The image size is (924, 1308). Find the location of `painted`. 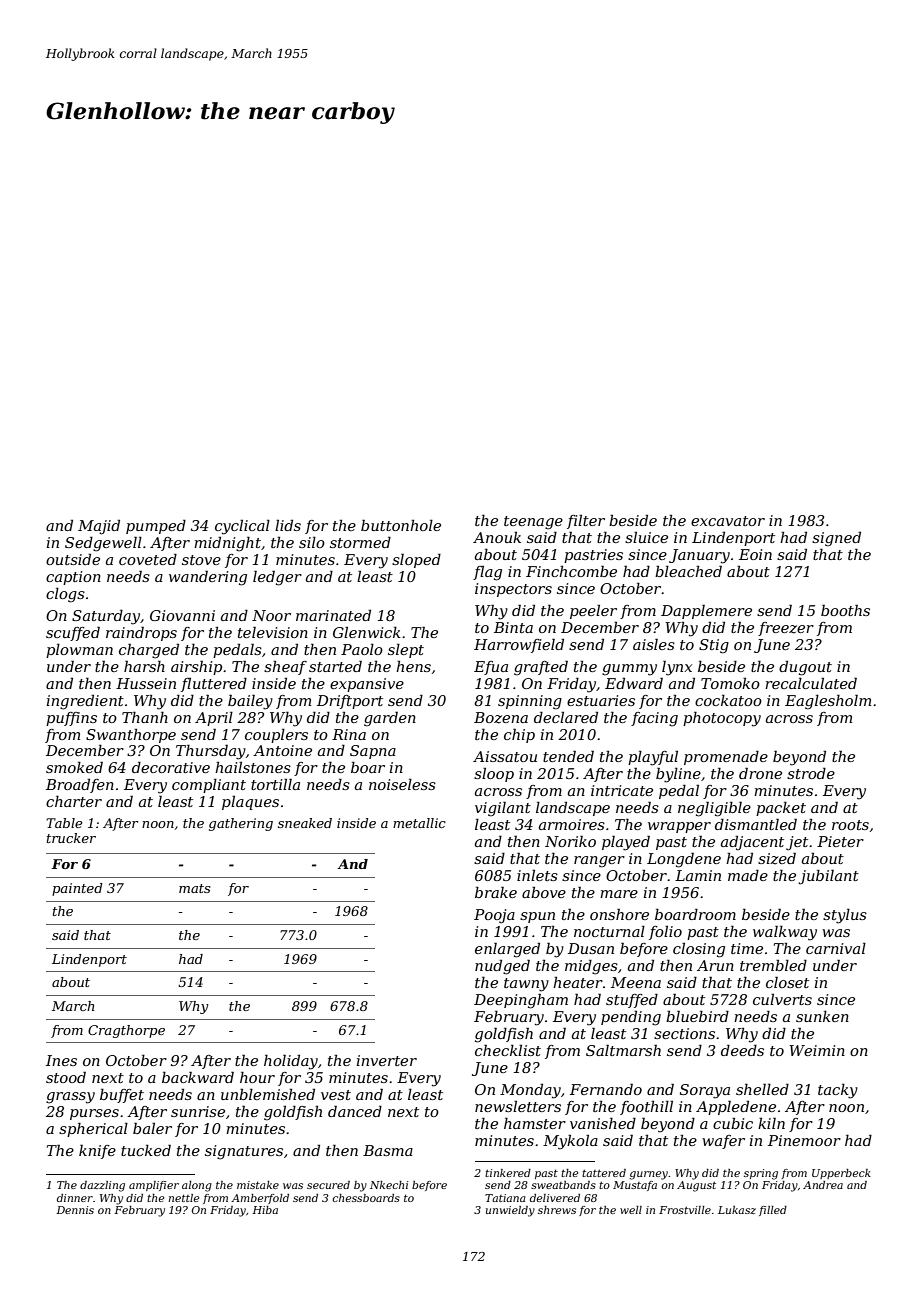

painted is located at coordinates (77, 889).
